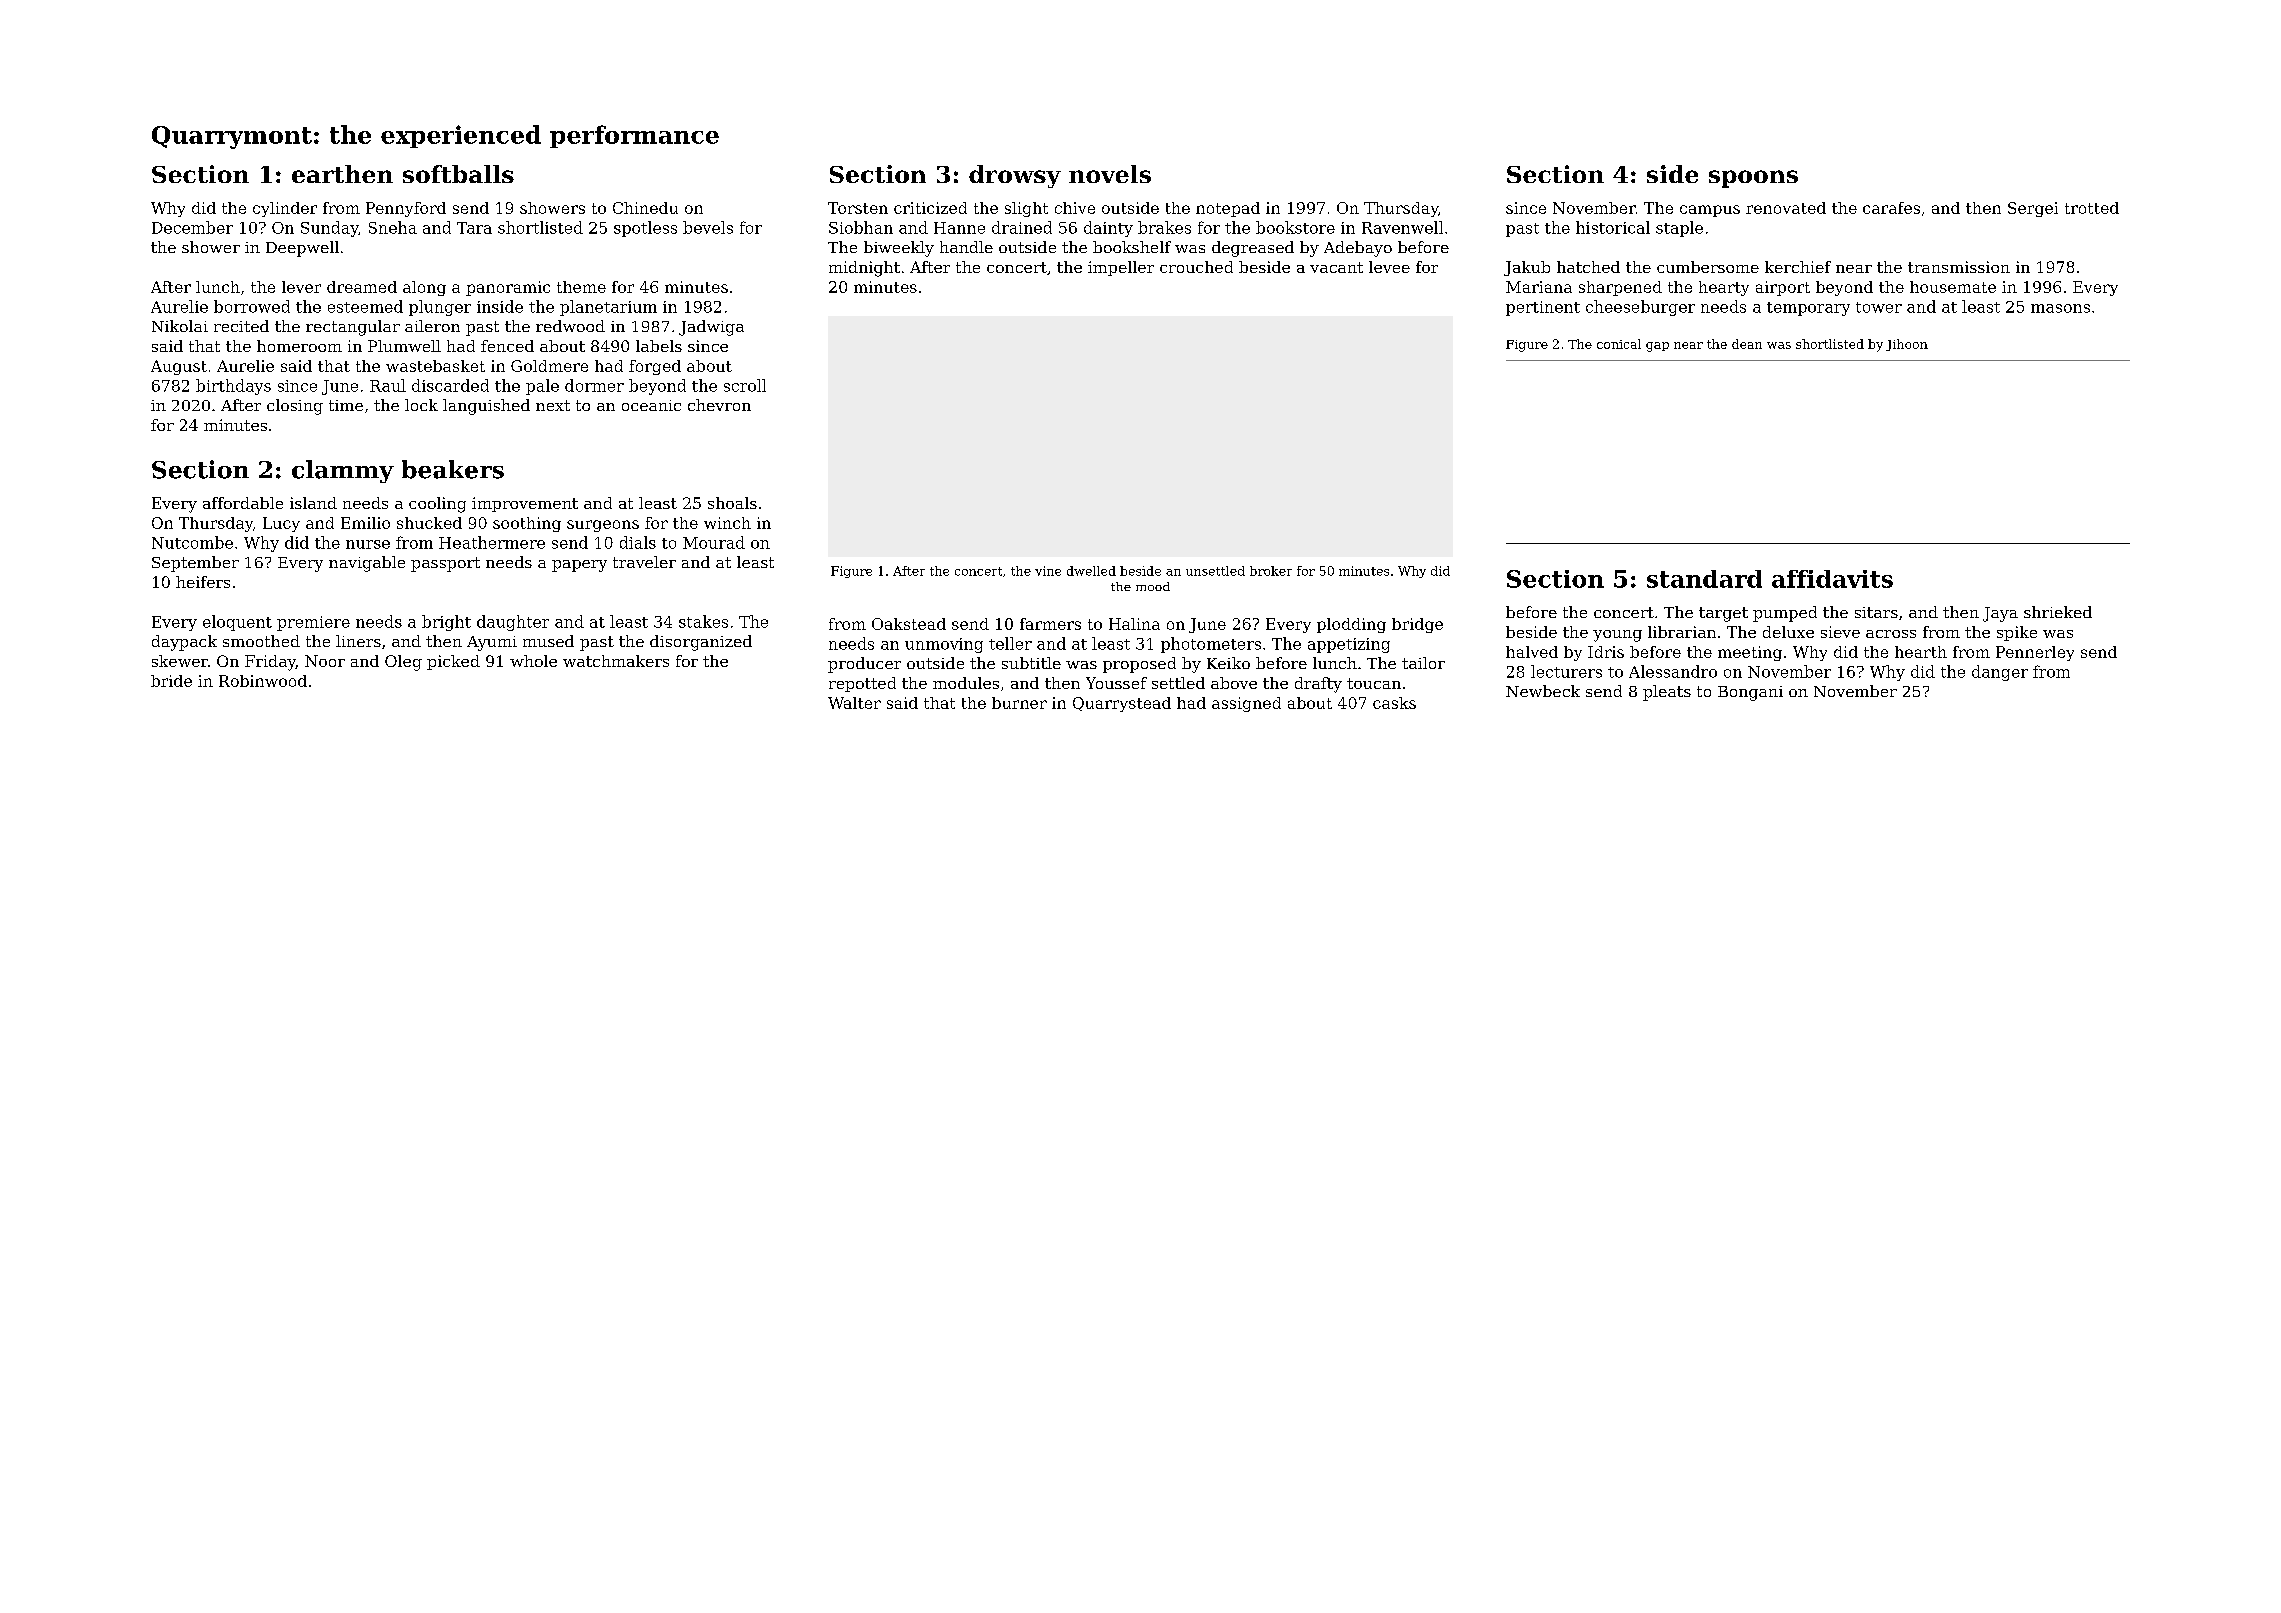 Image resolution: width=2281 pixels, height=1613 pixels. I want to click on bride, so click(171, 681).
